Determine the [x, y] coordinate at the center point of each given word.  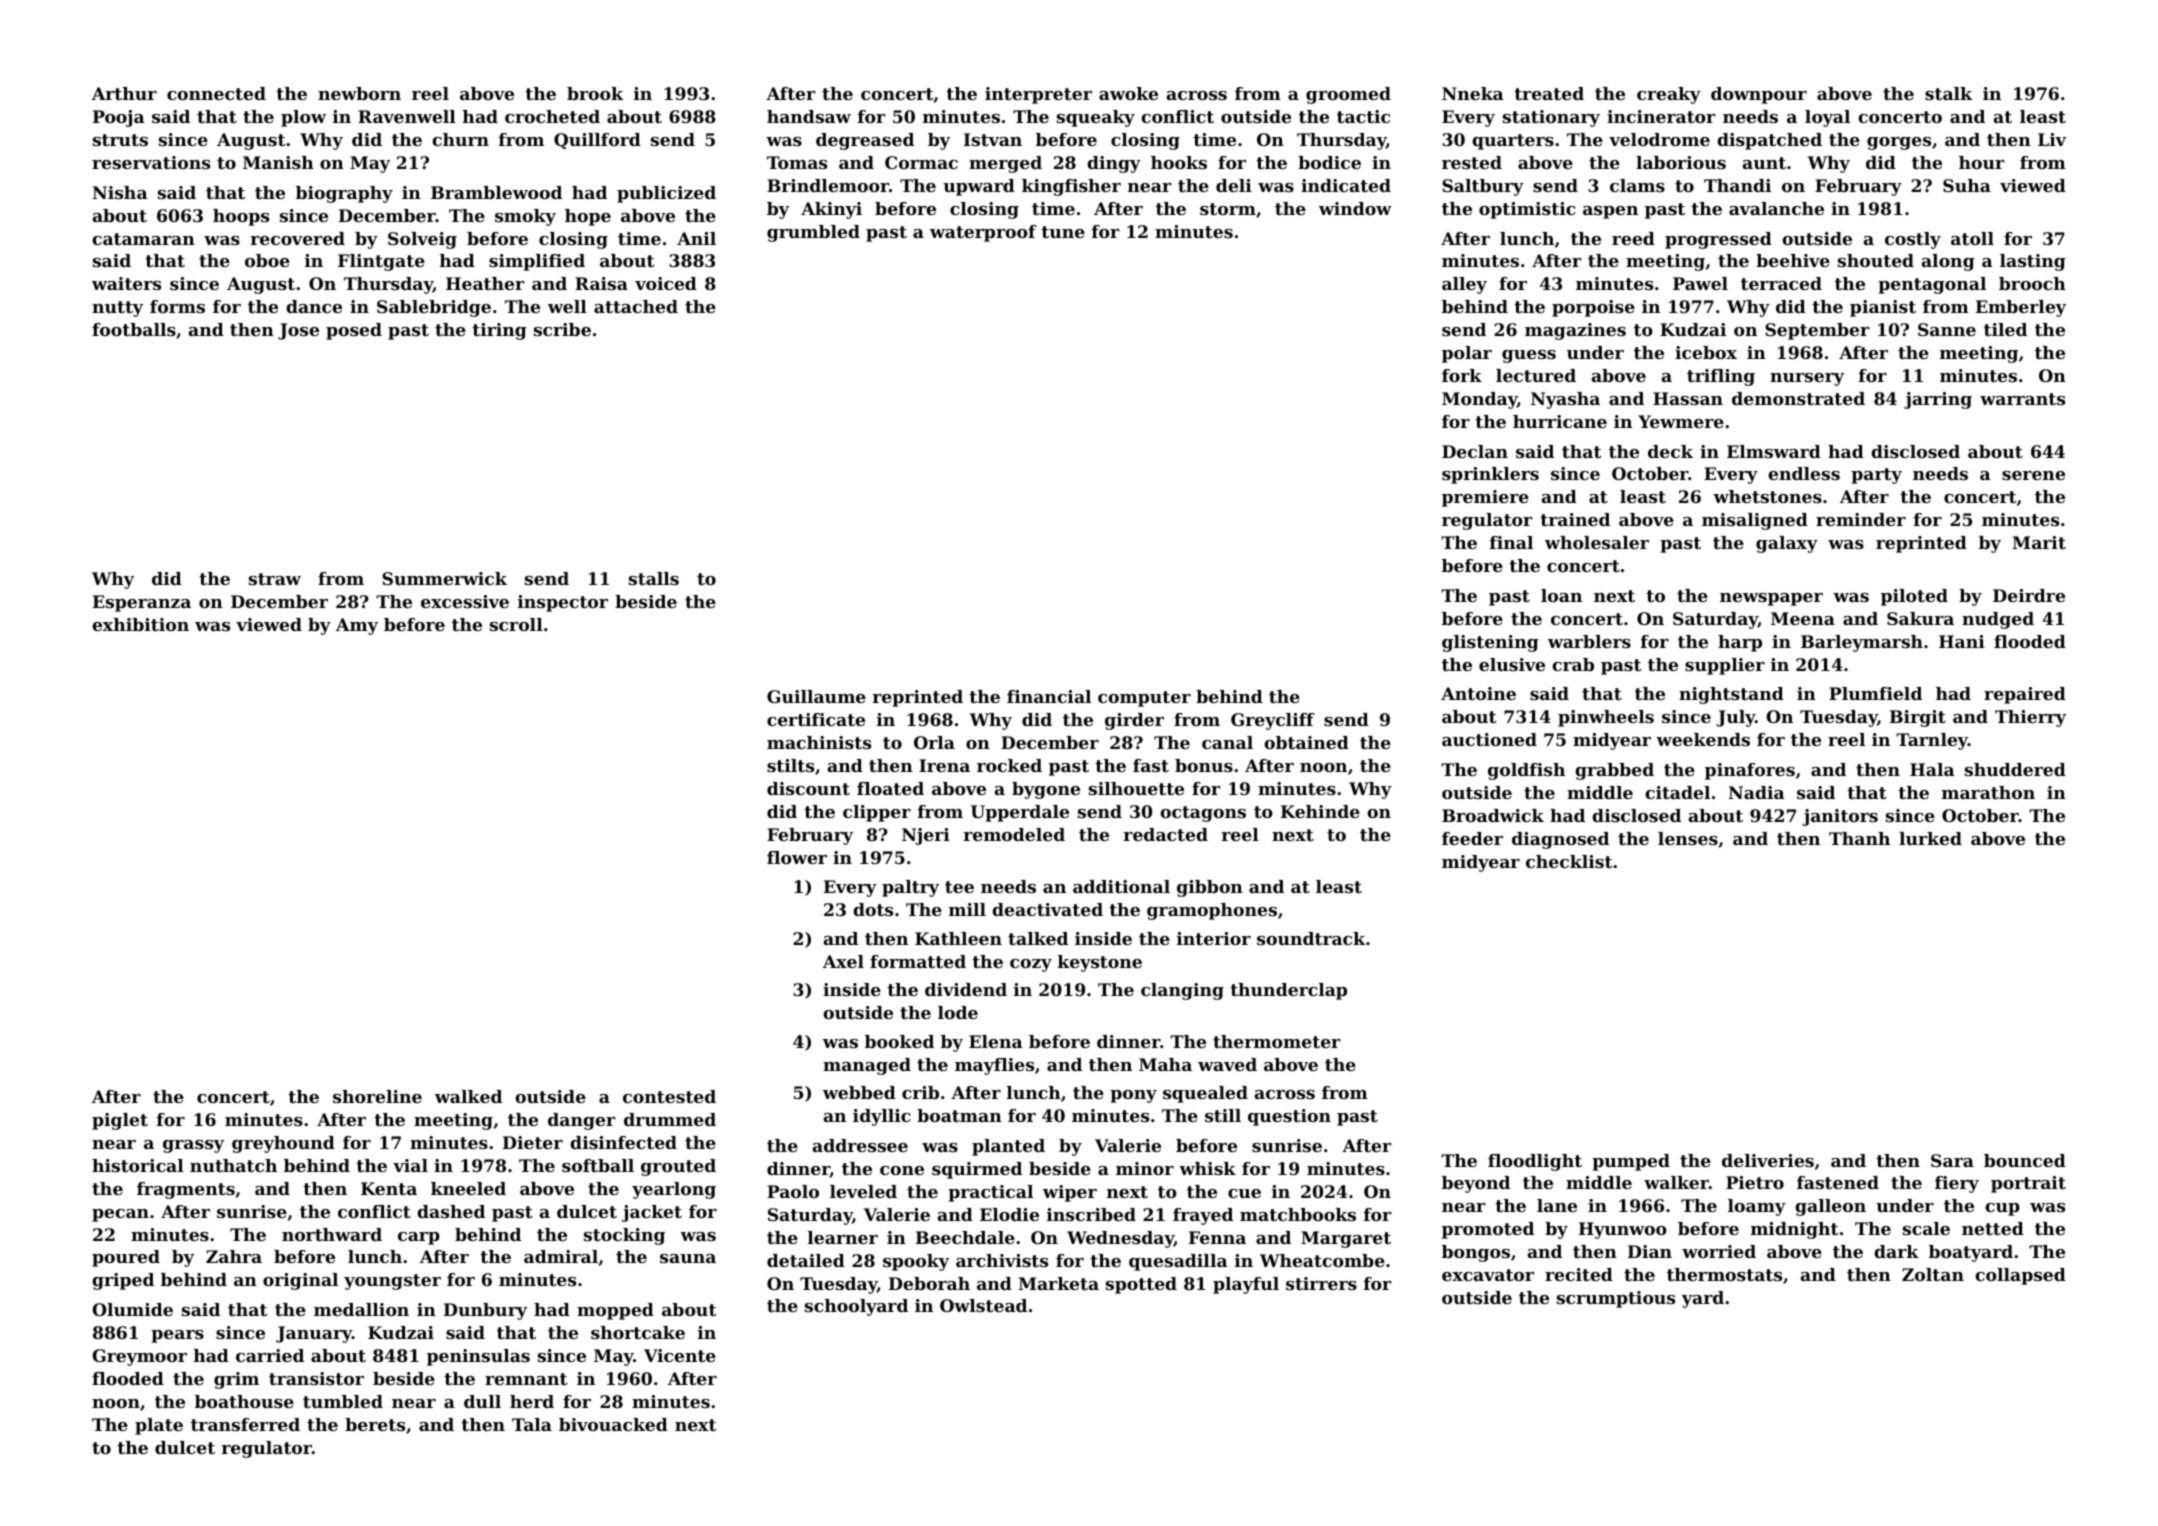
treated [1549, 93]
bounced [2025, 1160]
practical [990, 1193]
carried [270, 1355]
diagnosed [1560, 840]
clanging [1182, 991]
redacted [1166, 834]
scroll [516, 624]
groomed [1348, 95]
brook [595, 93]
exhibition [140, 624]
